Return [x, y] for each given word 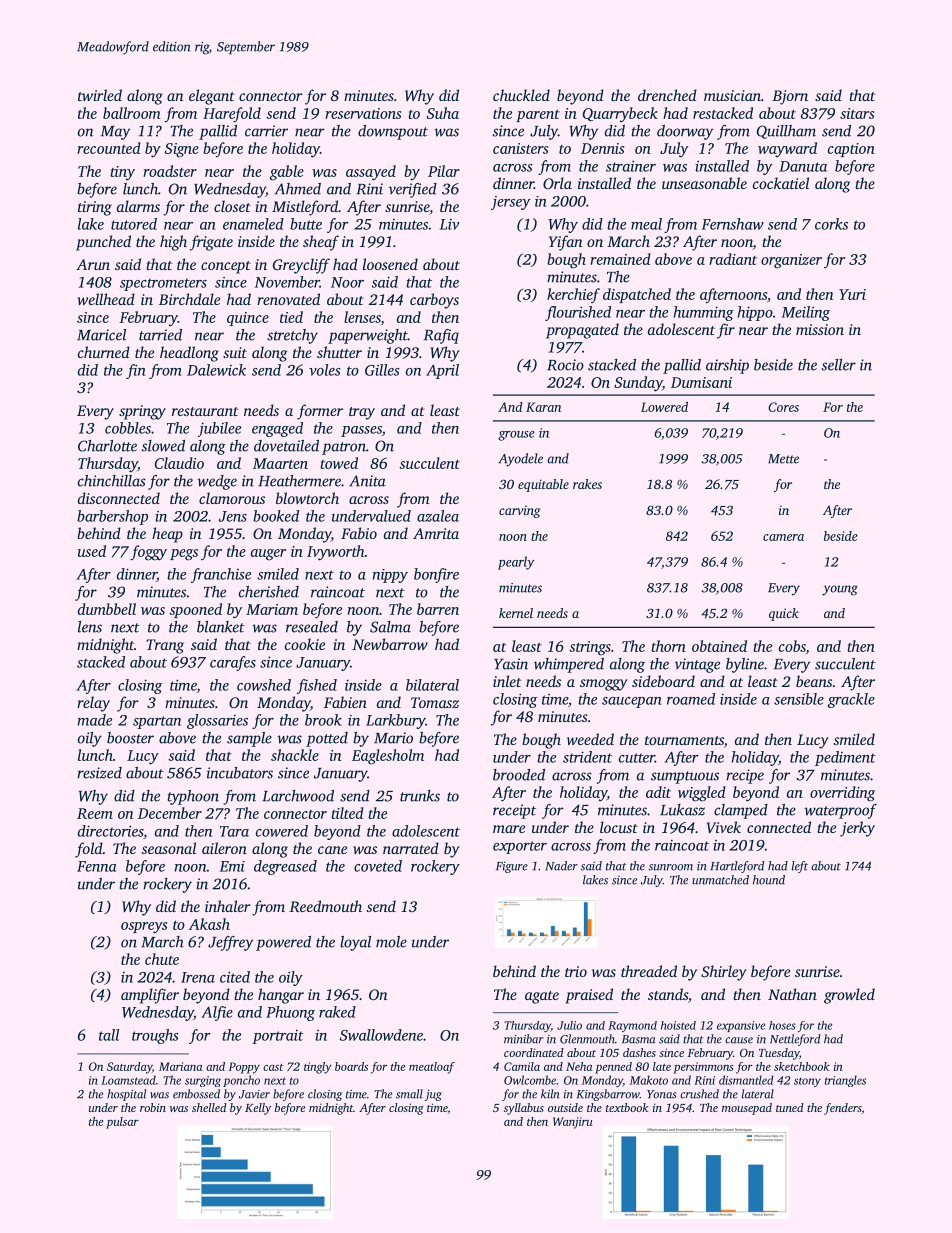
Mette [783, 459]
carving [519, 512]
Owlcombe [530, 1080]
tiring [95, 208]
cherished [269, 592]
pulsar [122, 1123]
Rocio [565, 365]
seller [839, 365]
